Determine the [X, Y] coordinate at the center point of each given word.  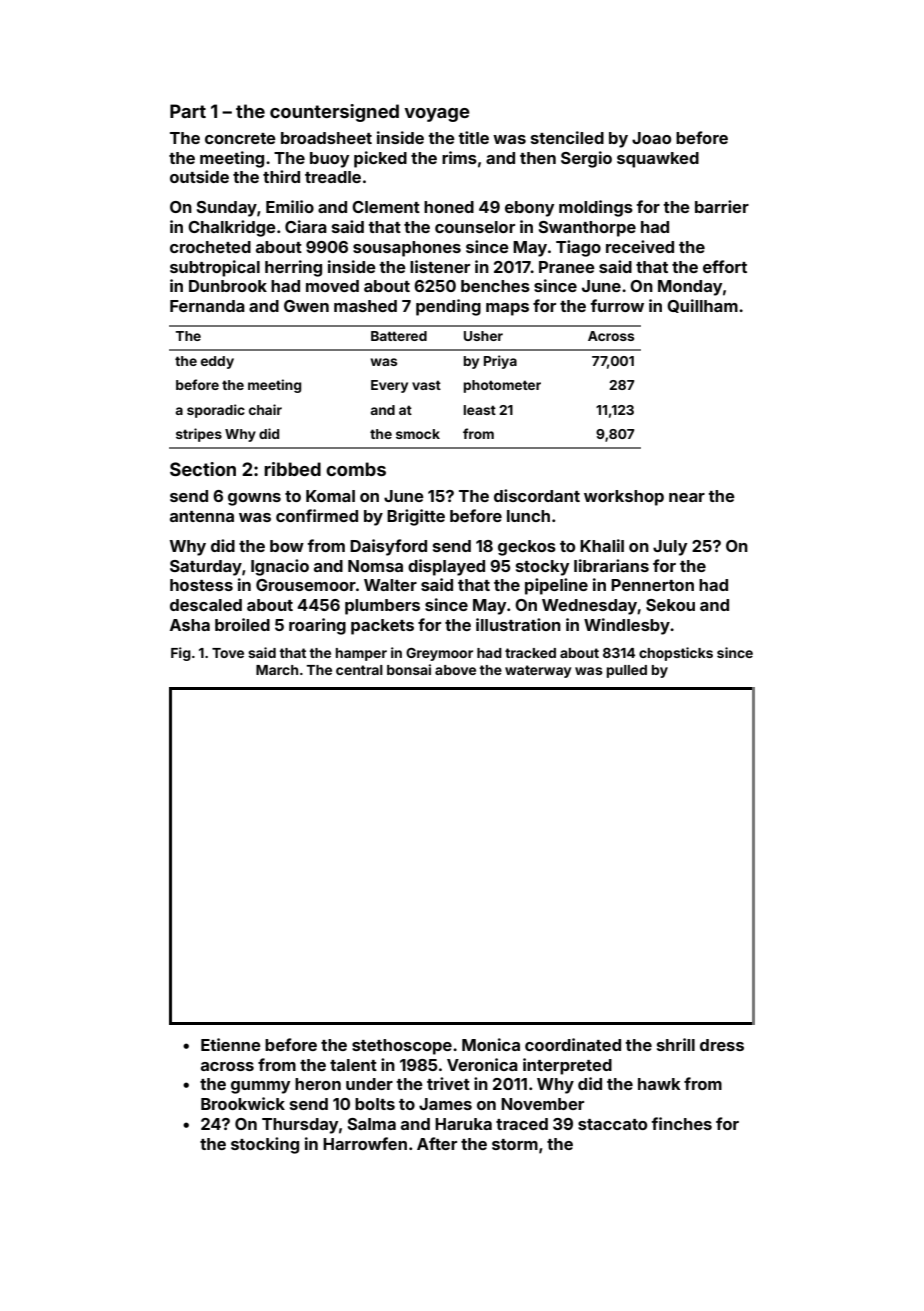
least [480, 410]
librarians [611, 565]
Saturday [206, 568]
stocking [265, 1145]
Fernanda [207, 306]
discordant [537, 495]
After [437, 1143]
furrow [617, 305]
